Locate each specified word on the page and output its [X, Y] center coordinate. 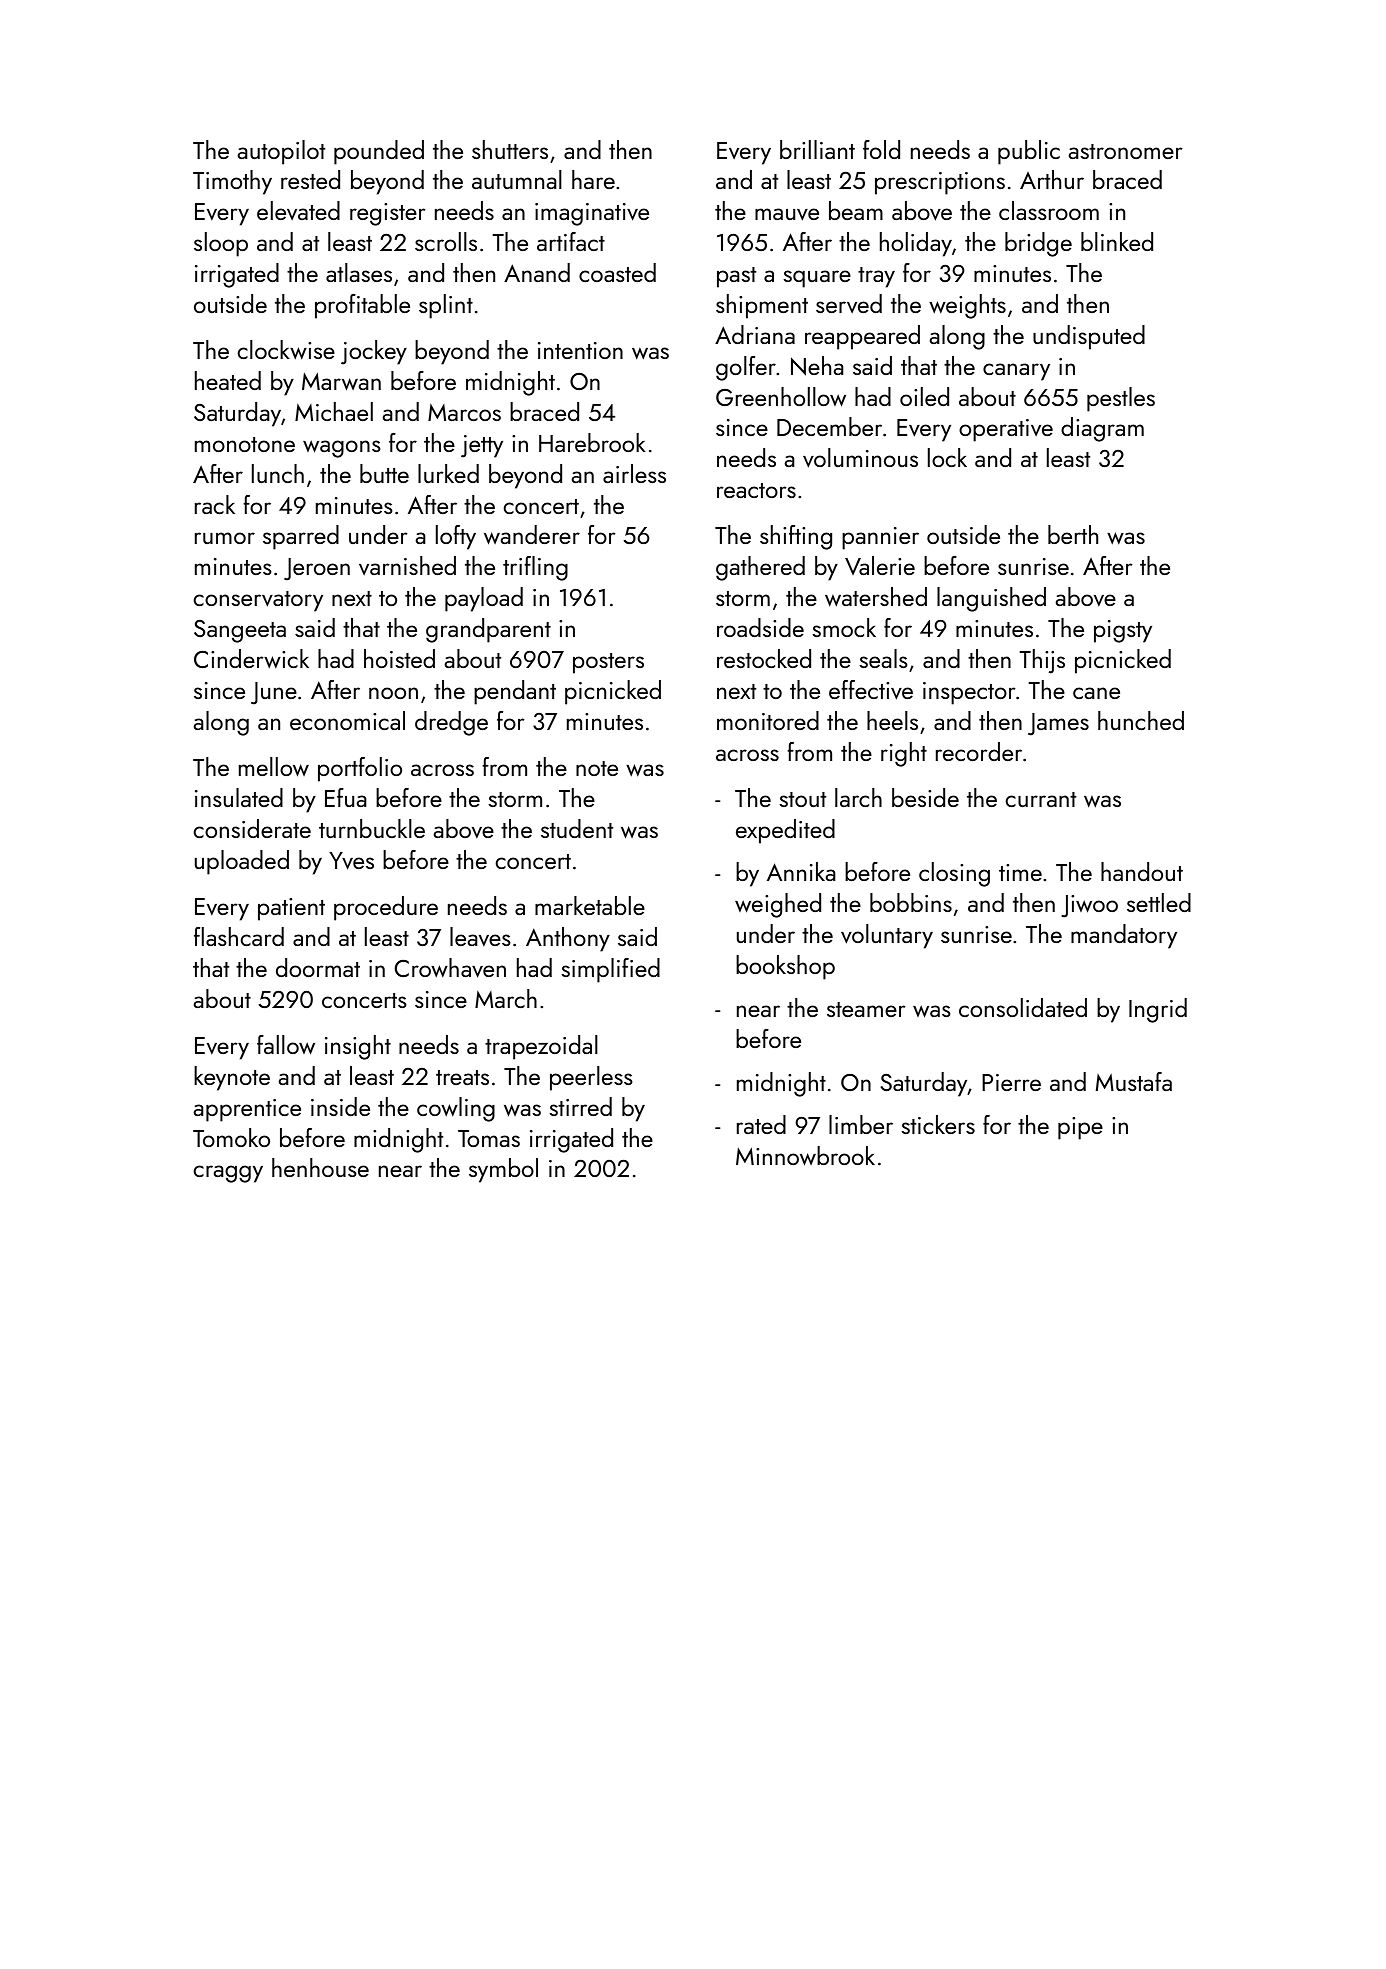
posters [608, 663]
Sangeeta [240, 631]
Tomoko [231, 1137]
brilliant [817, 149]
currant [1041, 799]
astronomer [1126, 151]
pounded [379, 152]
